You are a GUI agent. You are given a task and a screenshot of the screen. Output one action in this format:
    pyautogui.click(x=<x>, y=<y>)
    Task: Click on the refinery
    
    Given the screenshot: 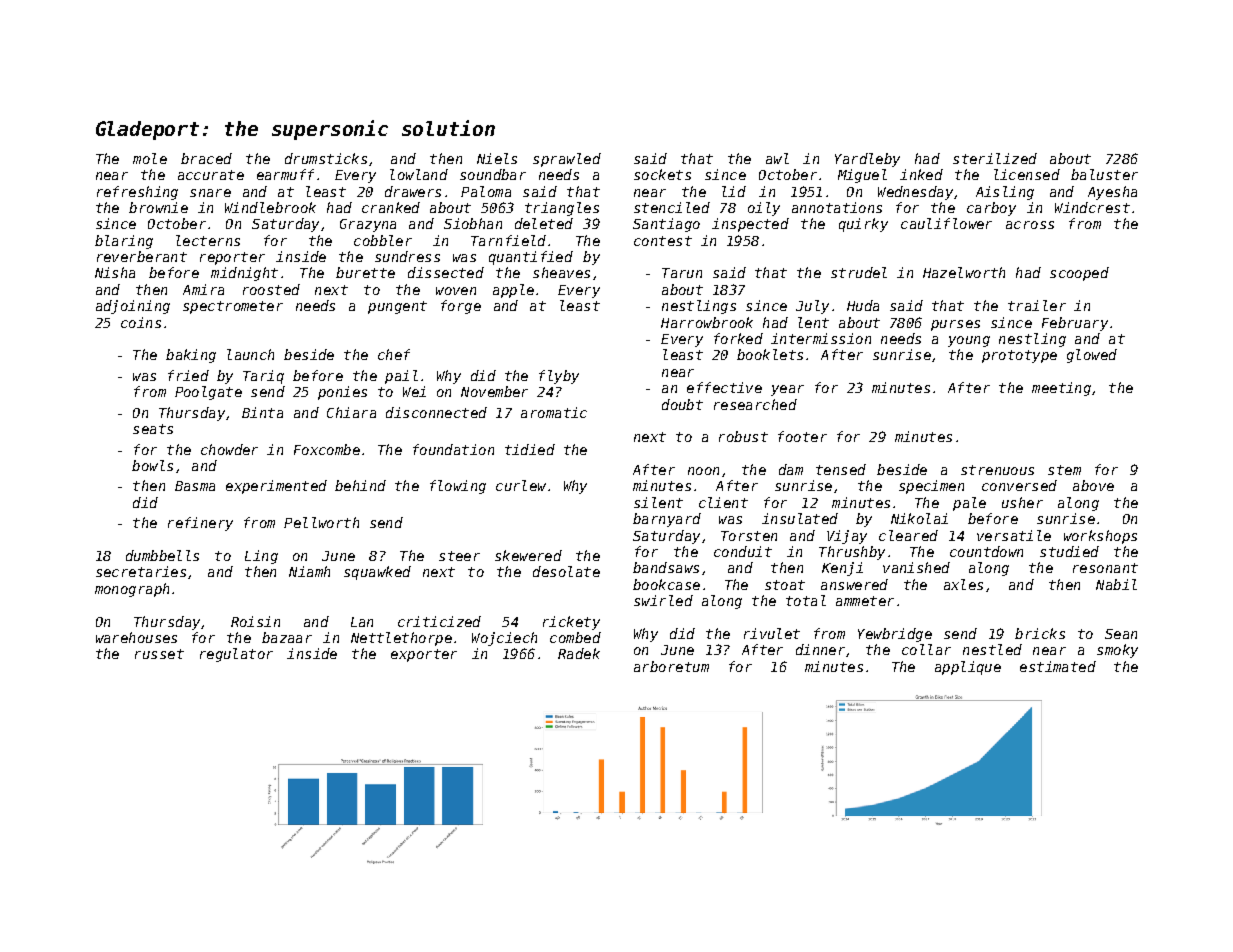 What is the action you would take?
    pyautogui.click(x=200, y=524)
